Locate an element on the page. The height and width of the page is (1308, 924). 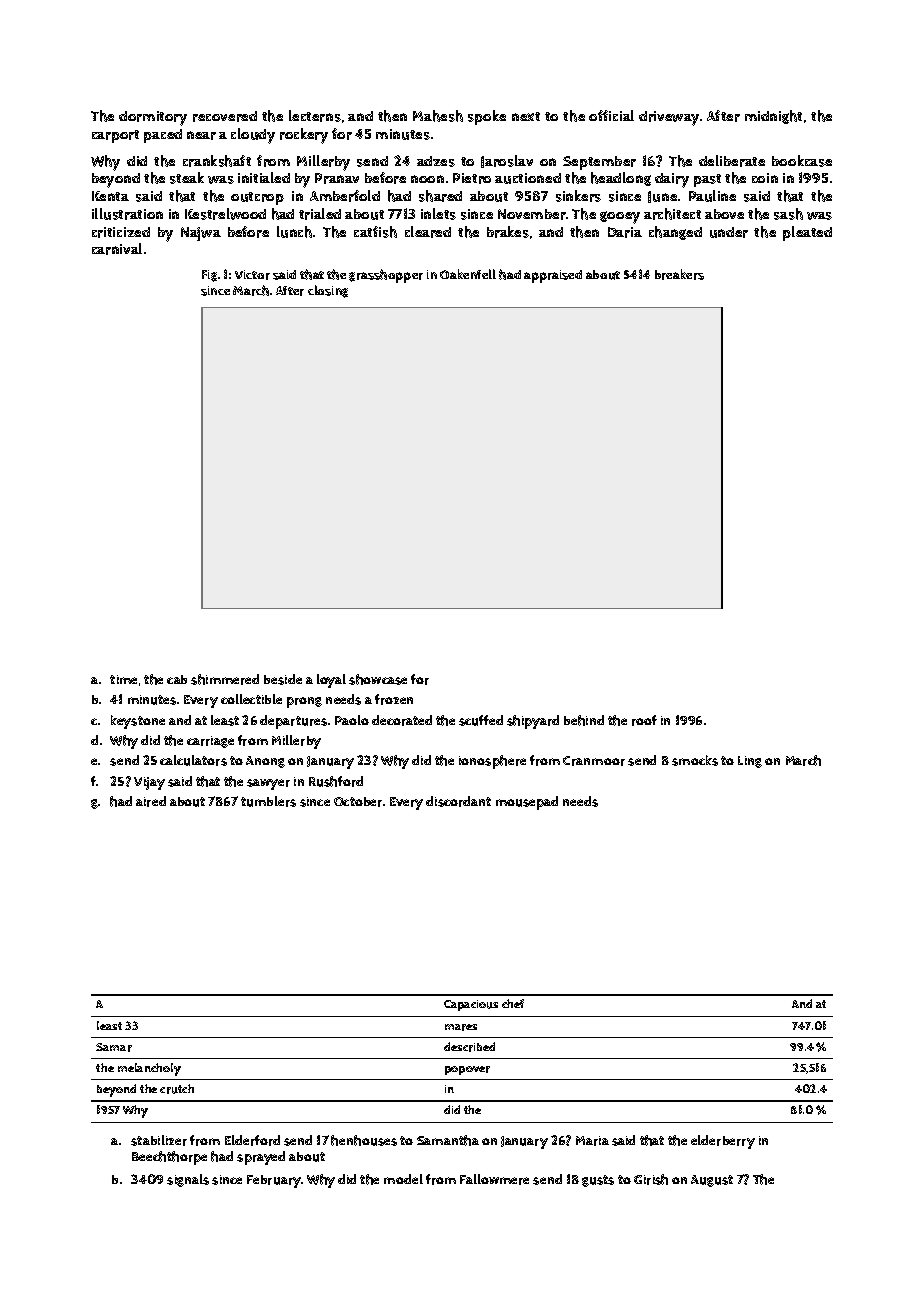
gusts is located at coordinates (598, 1181).
